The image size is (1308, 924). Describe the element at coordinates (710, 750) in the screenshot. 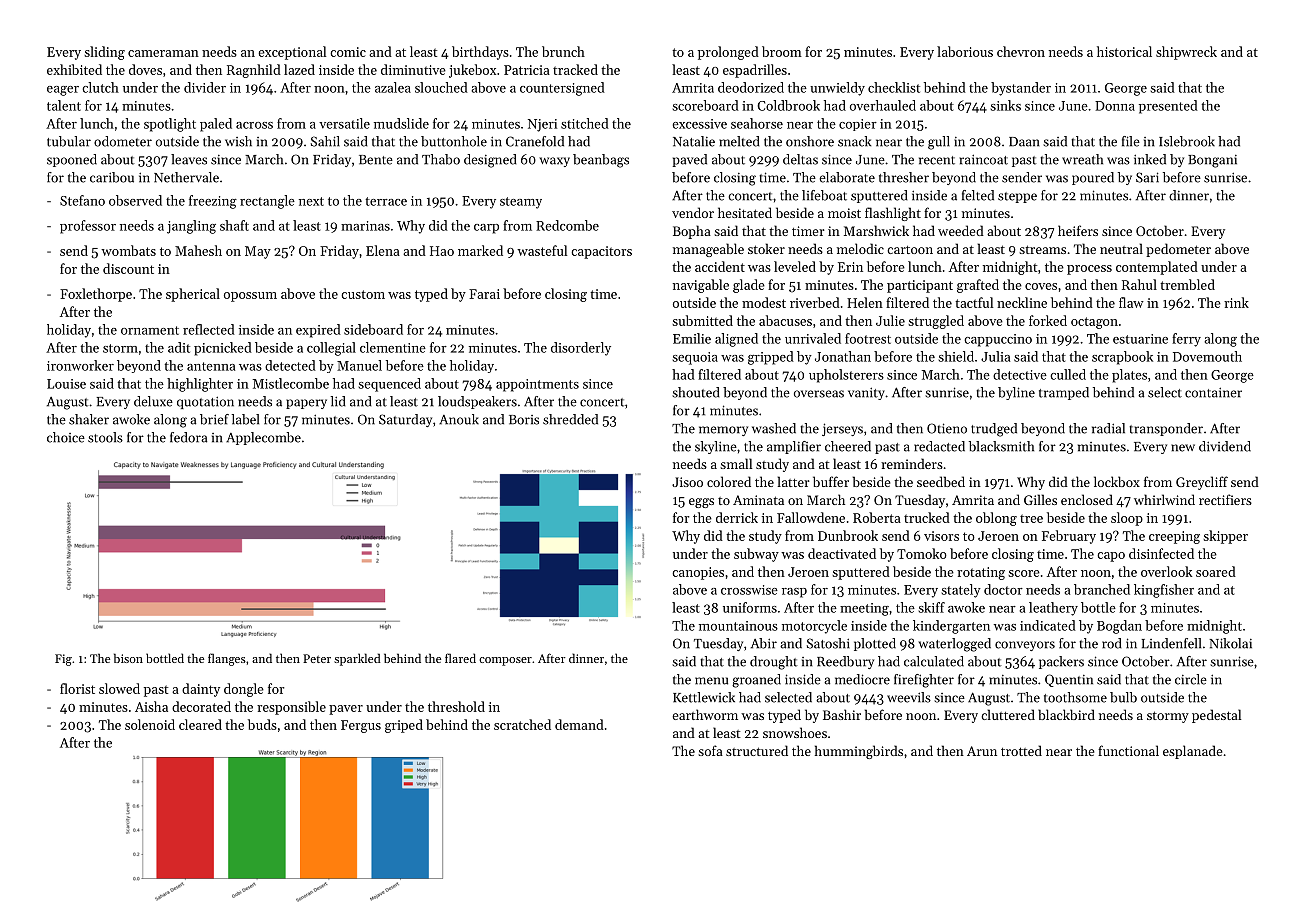

I see `sofa` at that location.
